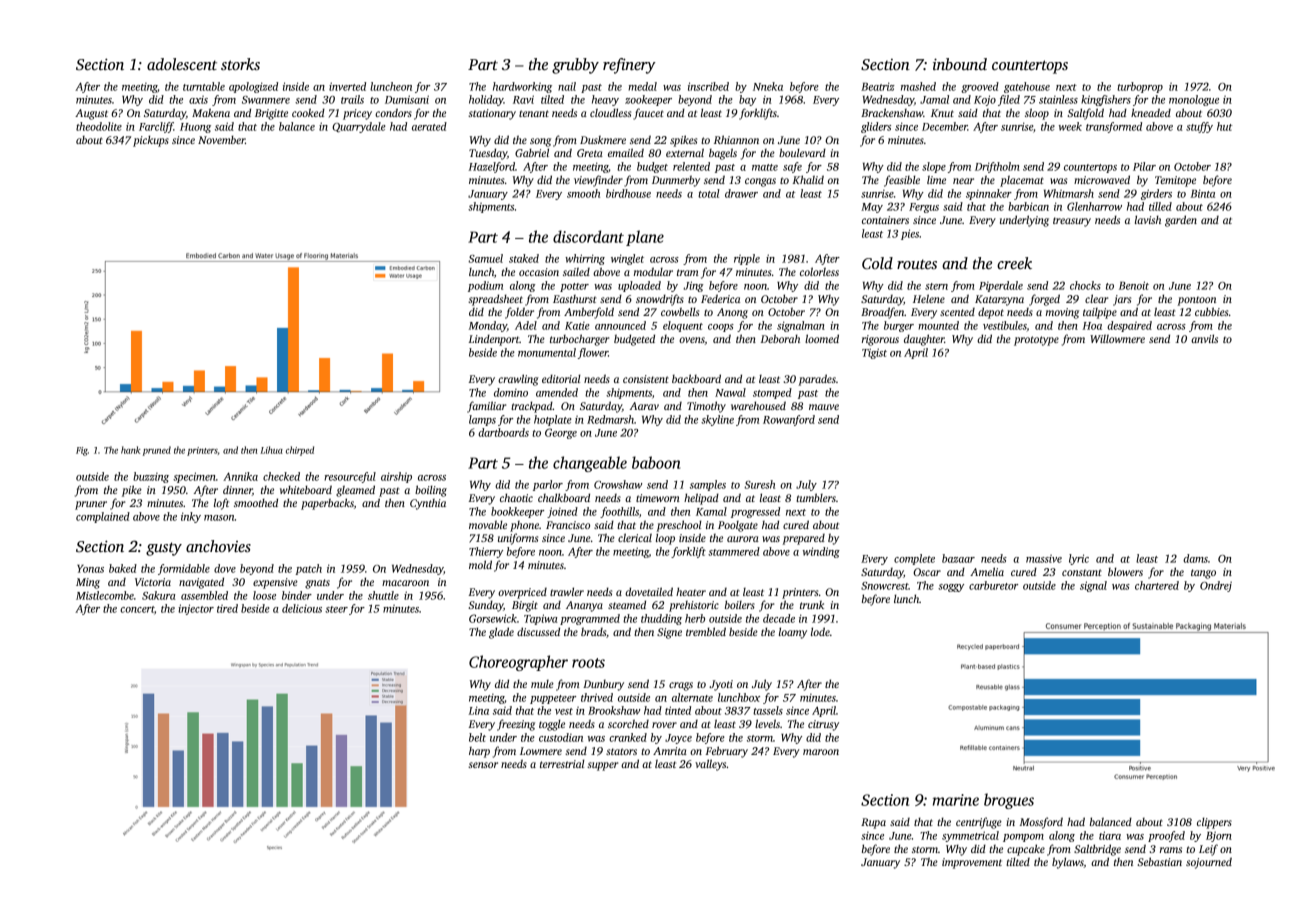 The height and width of the screenshot is (924, 1308). I want to click on discordant, so click(588, 236).
